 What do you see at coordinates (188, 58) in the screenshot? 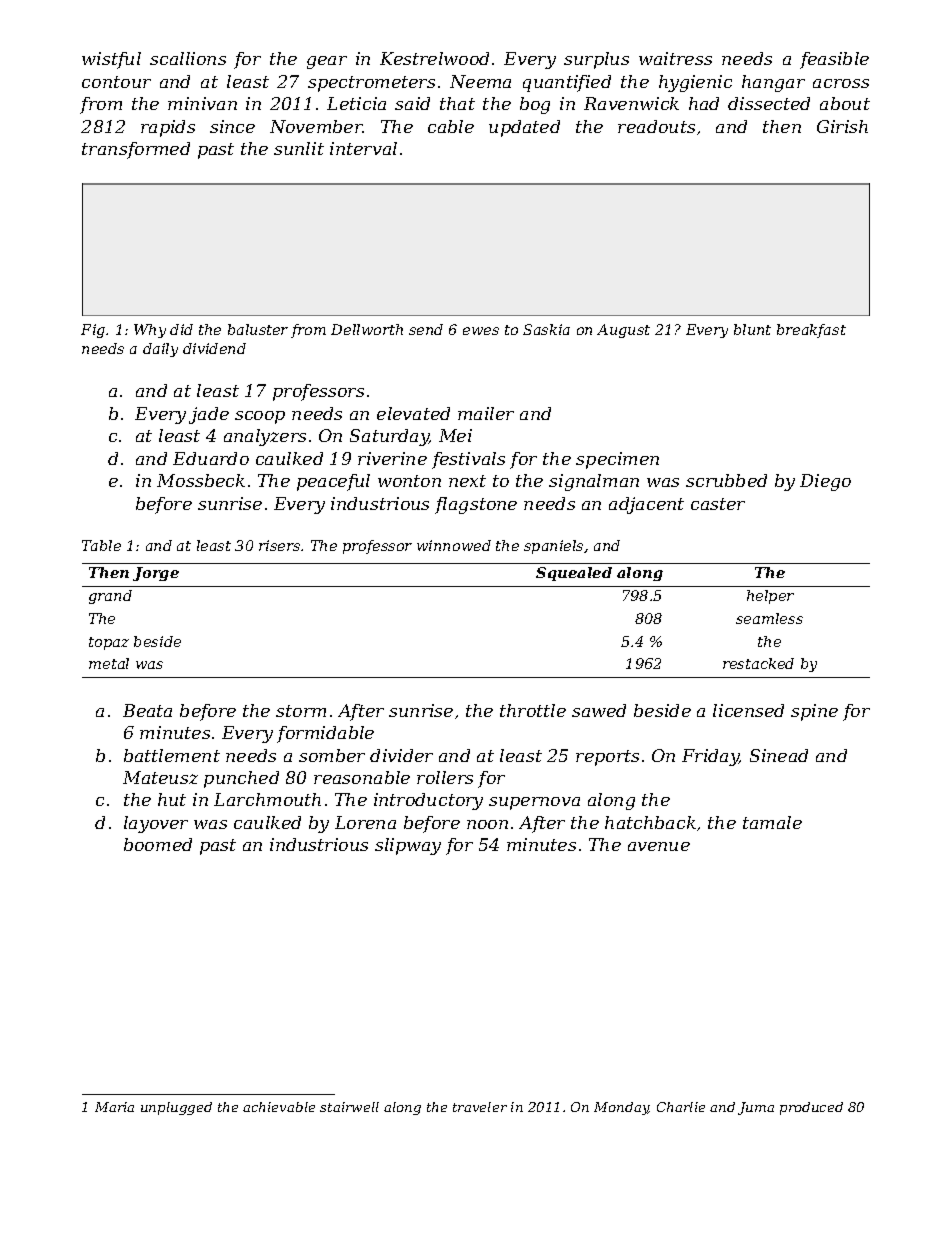
I see `scallions` at bounding box center [188, 58].
